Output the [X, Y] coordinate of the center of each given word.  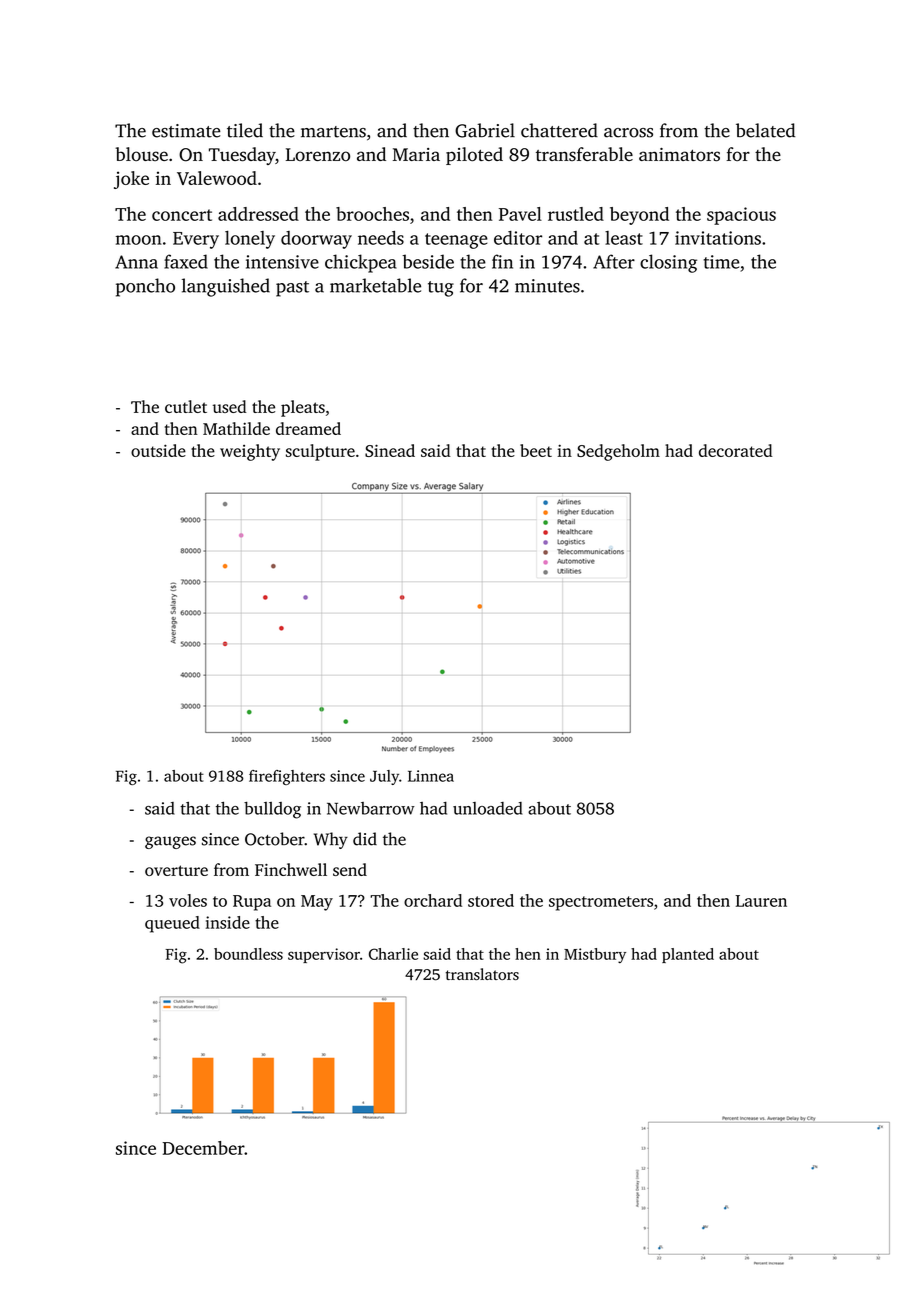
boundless [248, 954]
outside [158, 450]
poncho [145, 287]
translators [482, 974]
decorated [736, 450]
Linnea [431, 776]
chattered [559, 130]
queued [172, 924]
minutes [547, 286]
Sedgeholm [618, 452]
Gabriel [485, 130]
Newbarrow [371, 808]
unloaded [488, 808]
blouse [141, 154]
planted [688, 955]
